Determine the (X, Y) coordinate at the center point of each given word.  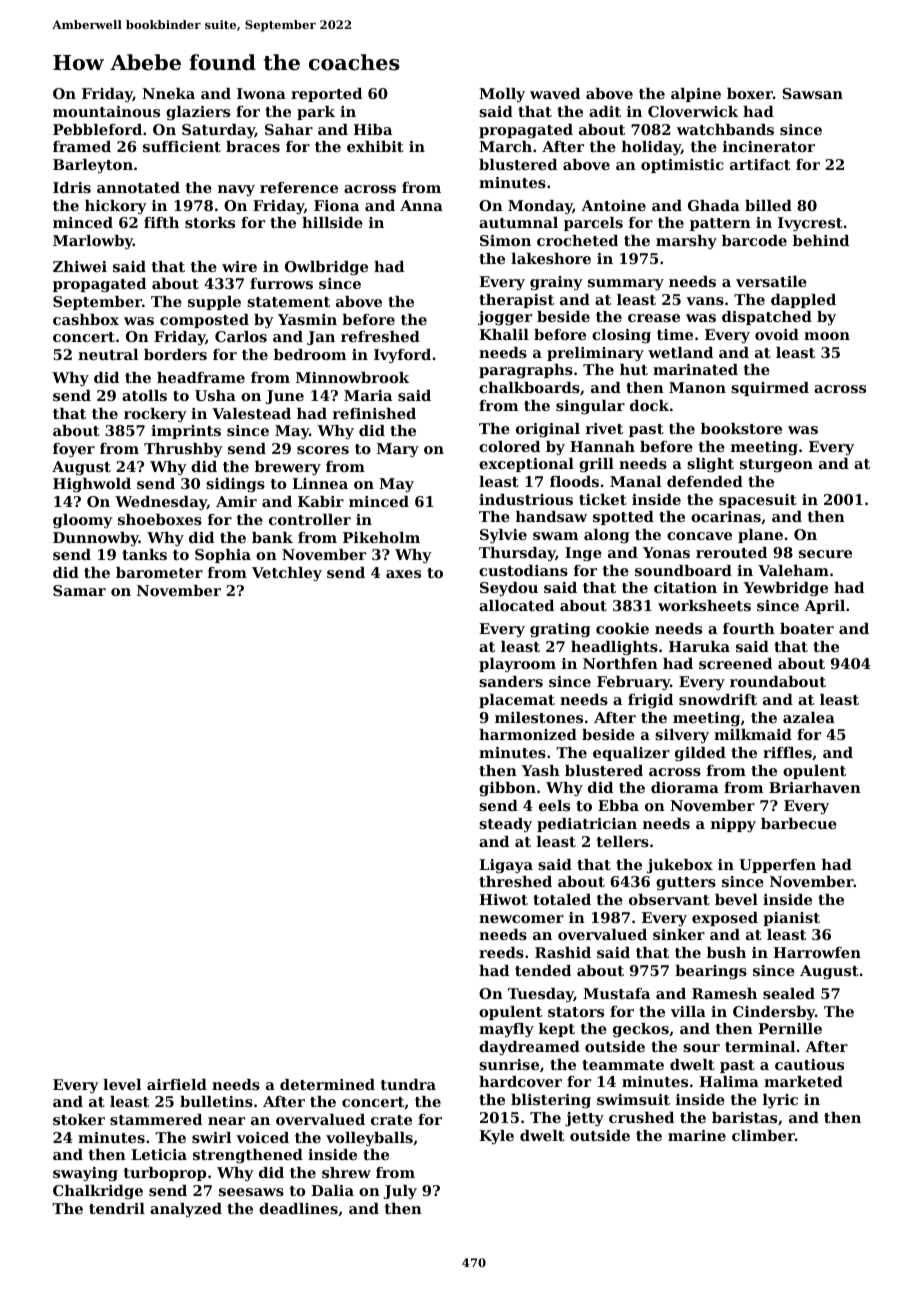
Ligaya (506, 866)
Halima (729, 1081)
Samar (79, 590)
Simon (505, 240)
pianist (791, 919)
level (122, 1084)
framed (82, 146)
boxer (750, 93)
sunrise (509, 1064)
